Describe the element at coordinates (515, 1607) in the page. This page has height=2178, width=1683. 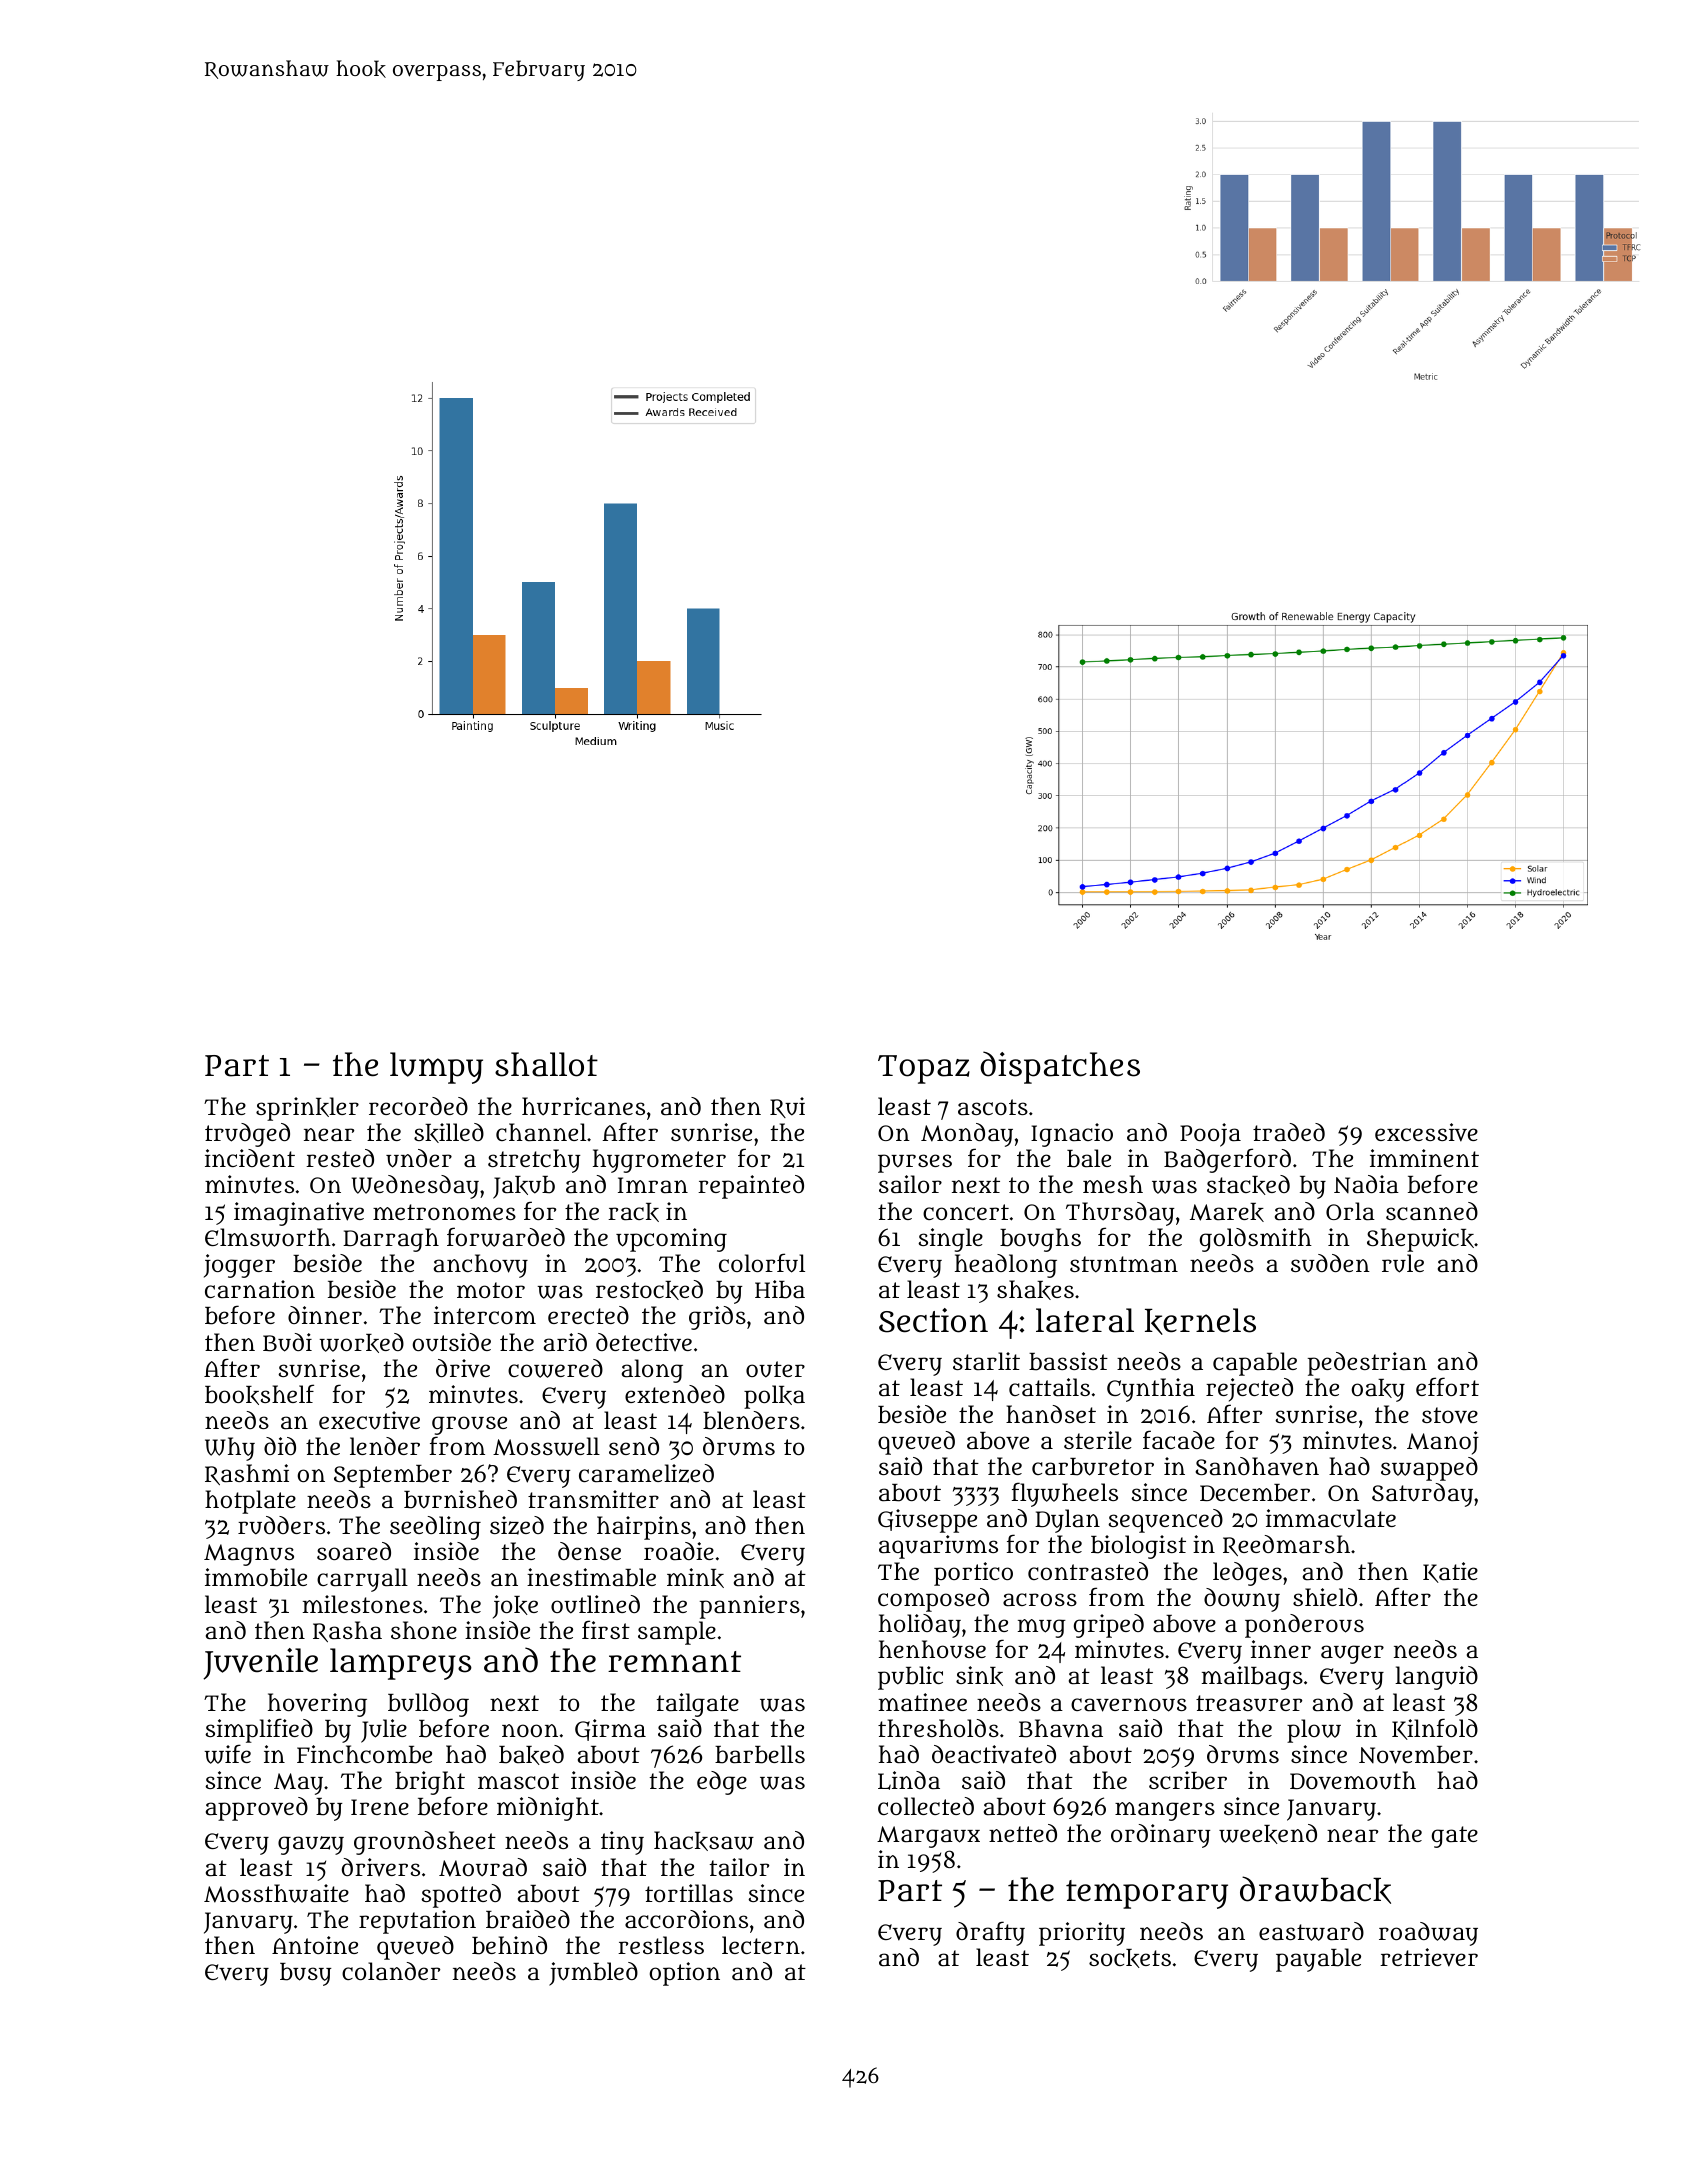
I see `joke` at that location.
